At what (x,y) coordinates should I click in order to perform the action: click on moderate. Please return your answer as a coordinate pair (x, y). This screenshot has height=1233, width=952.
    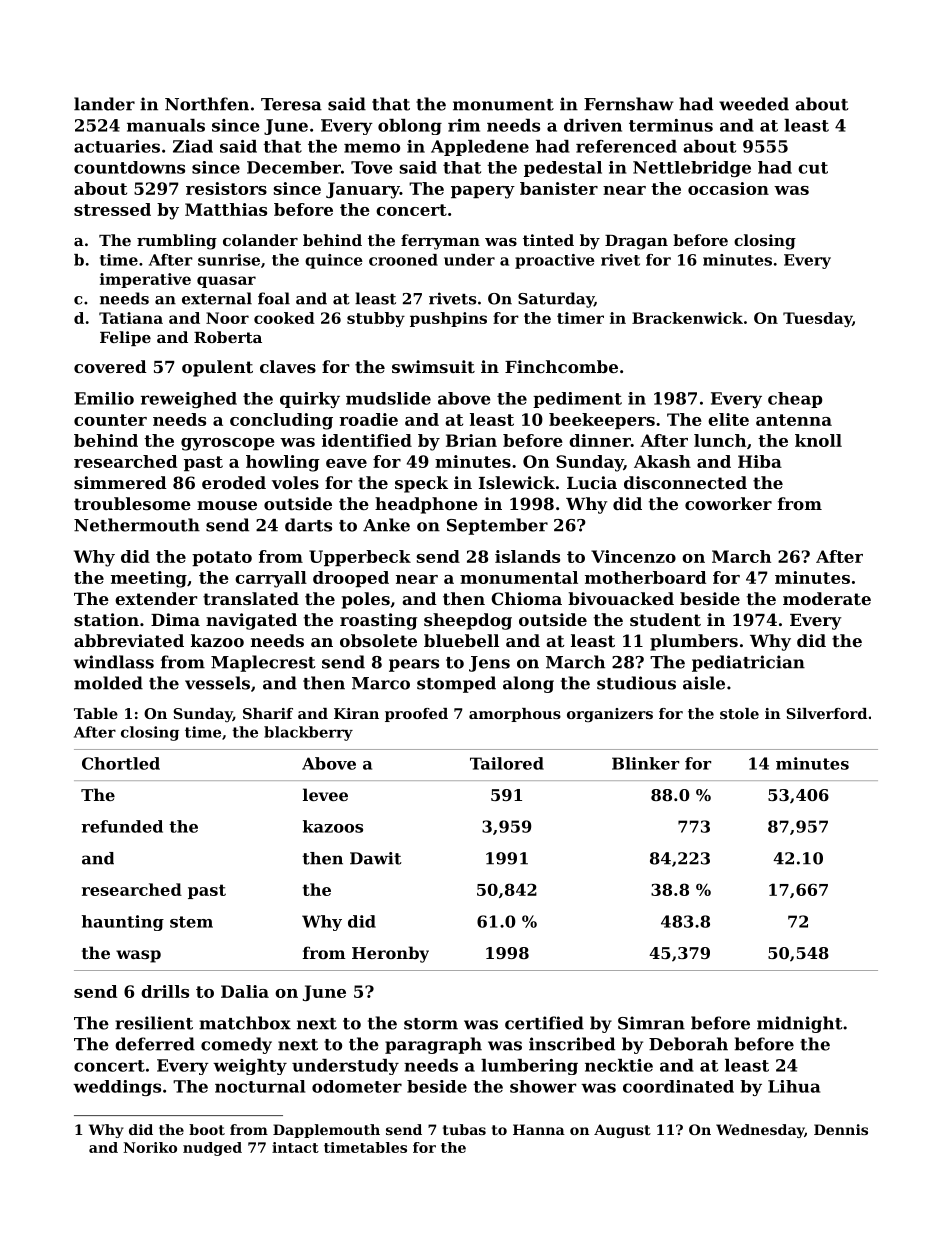
    Looking at the image, I should click on (827, 598).
